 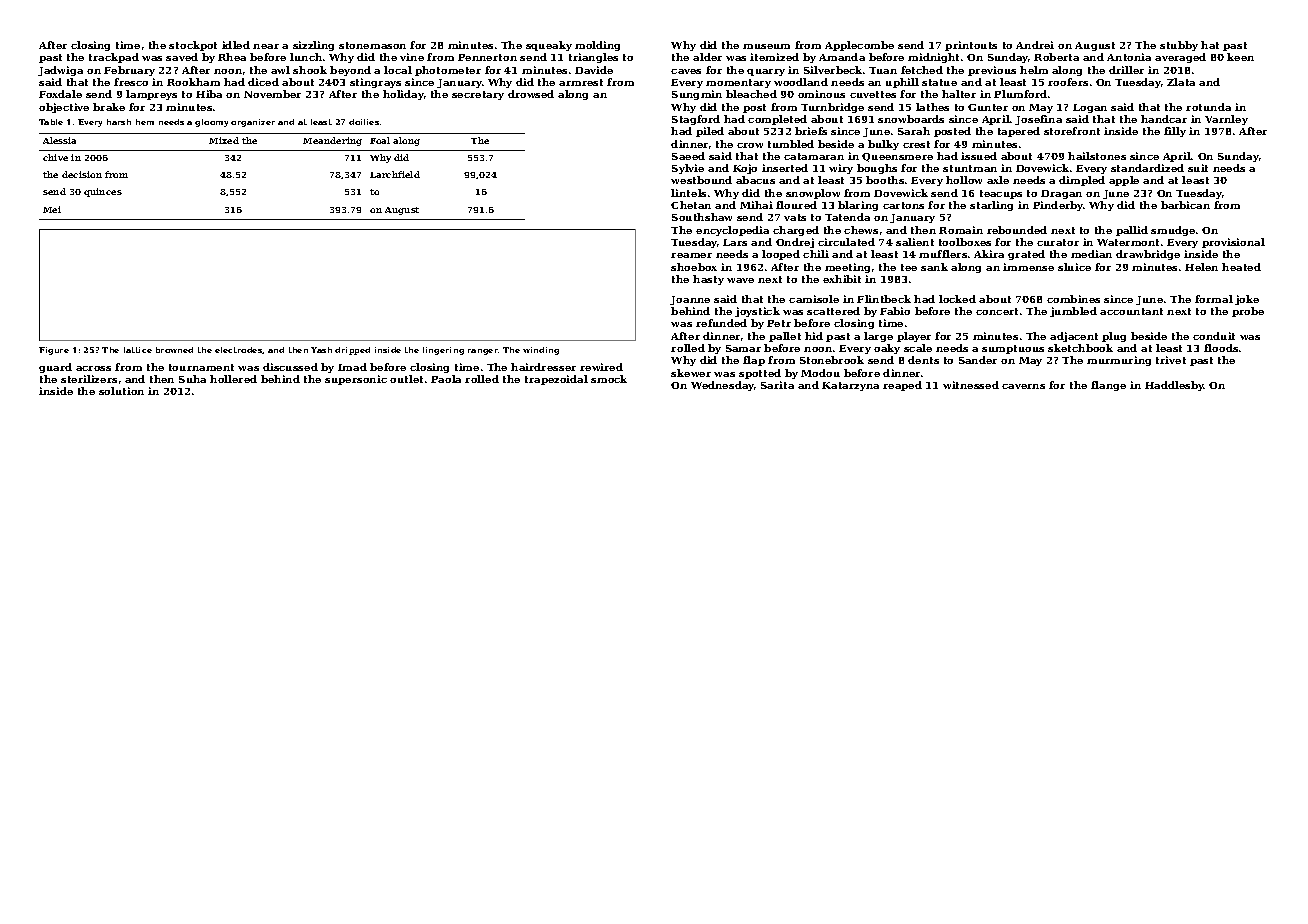 What do you see at coordinates (1056, 57) in the page?
I see `Roberta` at bounding box center [1056, 57].
